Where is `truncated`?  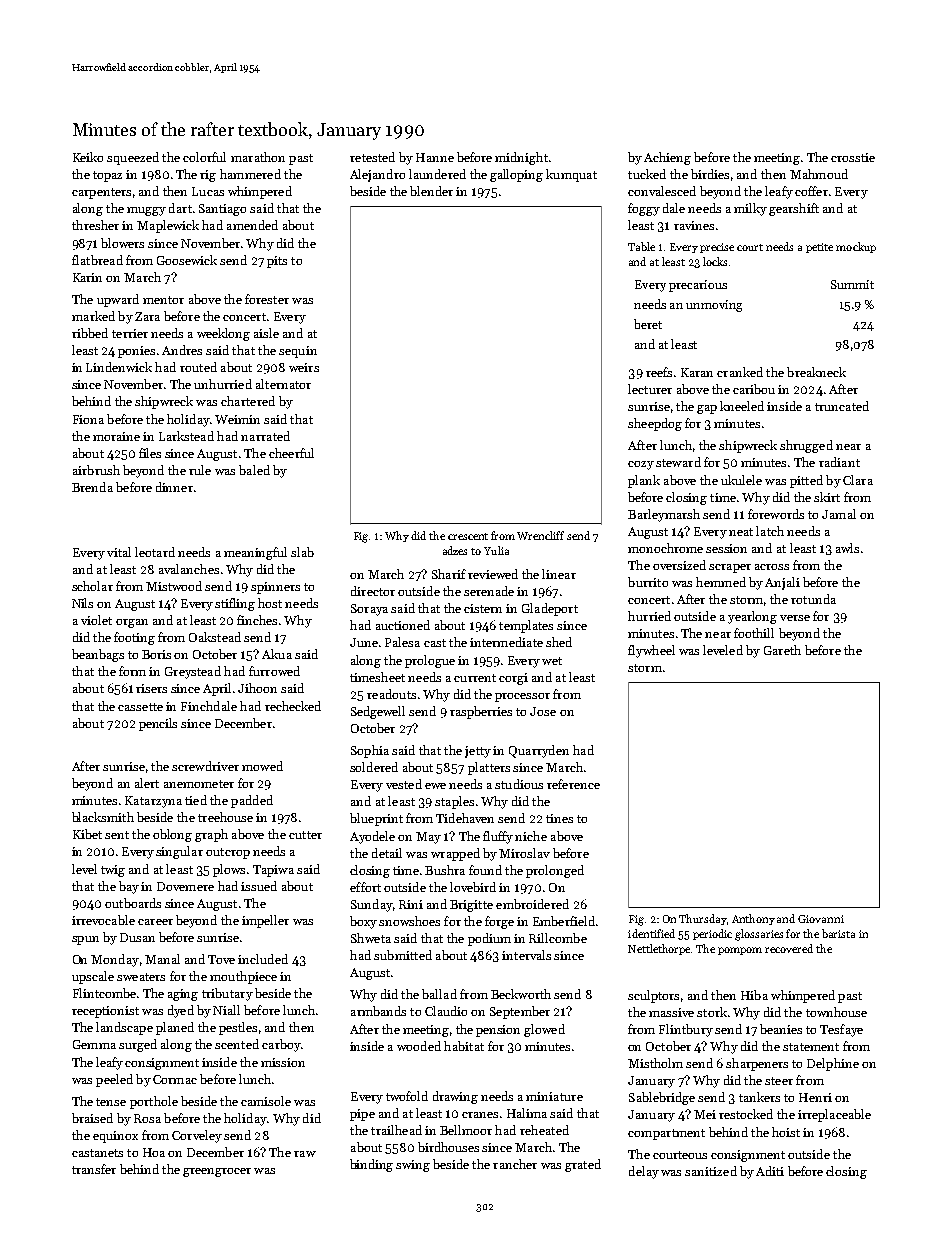 truncated is located at coordinates (842, 406).
